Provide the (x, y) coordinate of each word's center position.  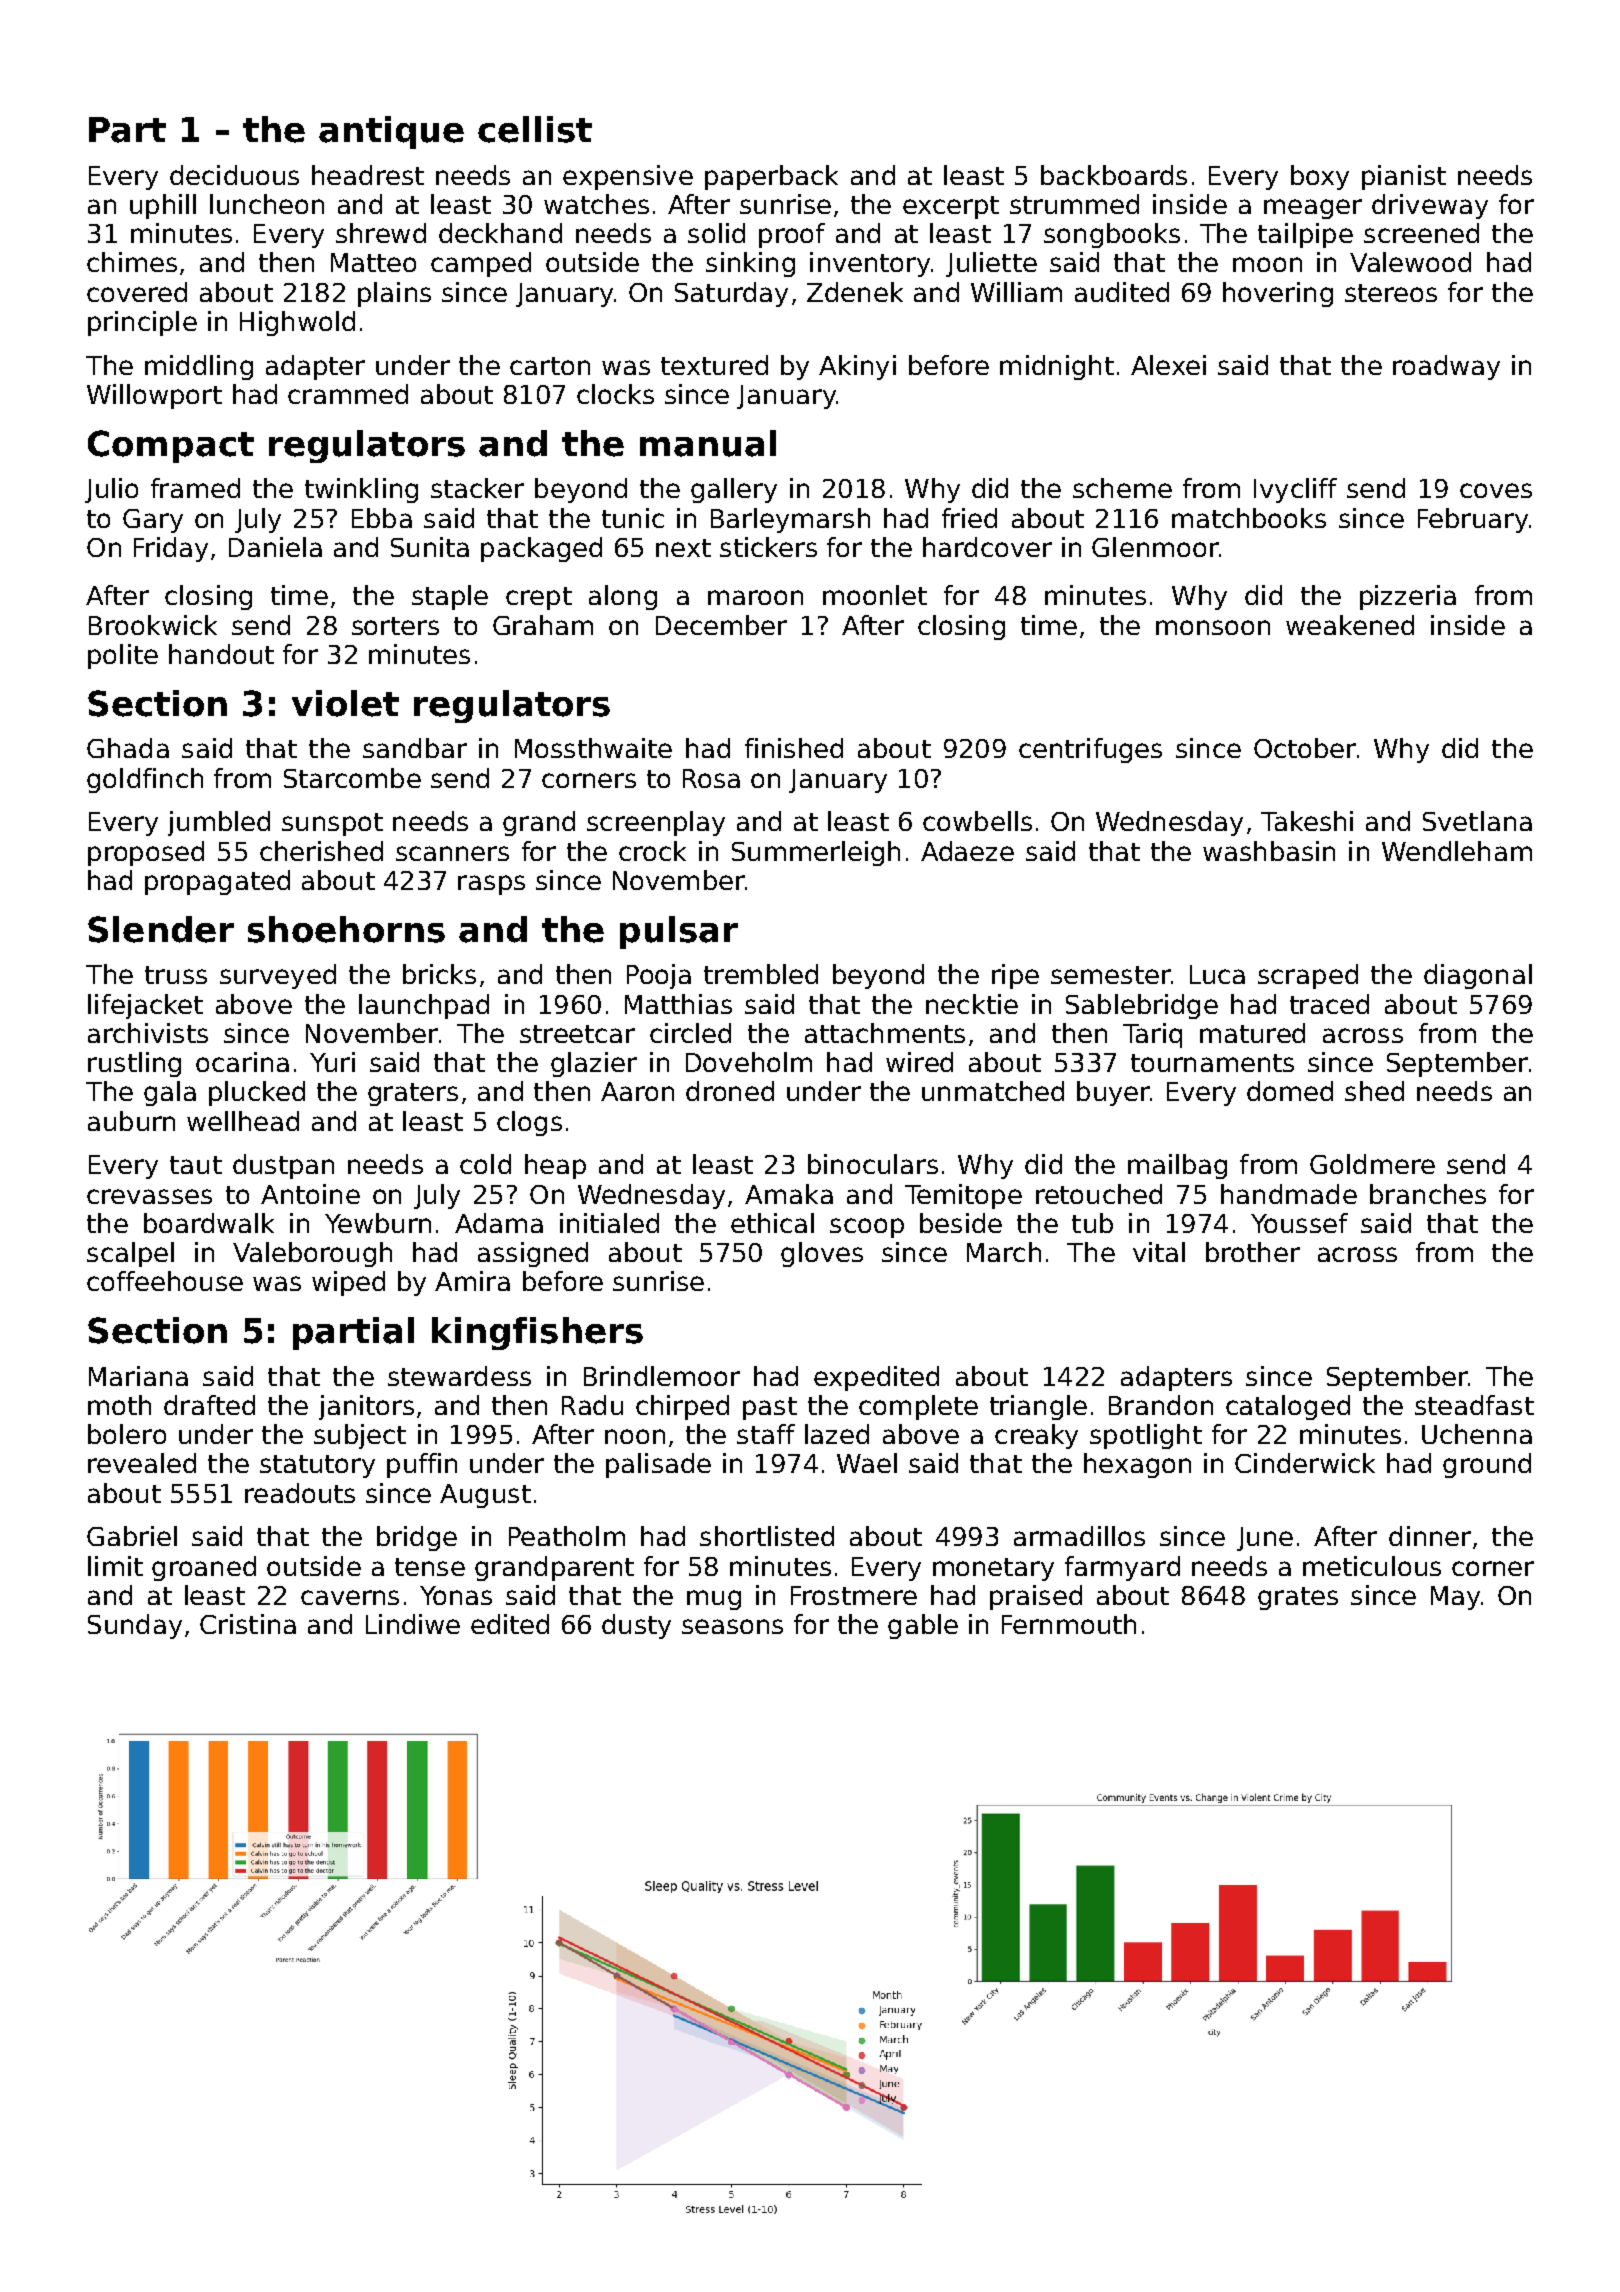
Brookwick (153, 625)
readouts (300, 1493)
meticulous (1372, 1566)
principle (142, 323)
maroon (755, 597)
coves (1496, 490)
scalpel (130, 1254)
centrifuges (1090, 750)
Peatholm (567, 1536)
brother (1253, 1252)
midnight (1057, 367)
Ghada (128, 748)
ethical (772, 1223)
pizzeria (1408, 597)
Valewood (1410, 262)
